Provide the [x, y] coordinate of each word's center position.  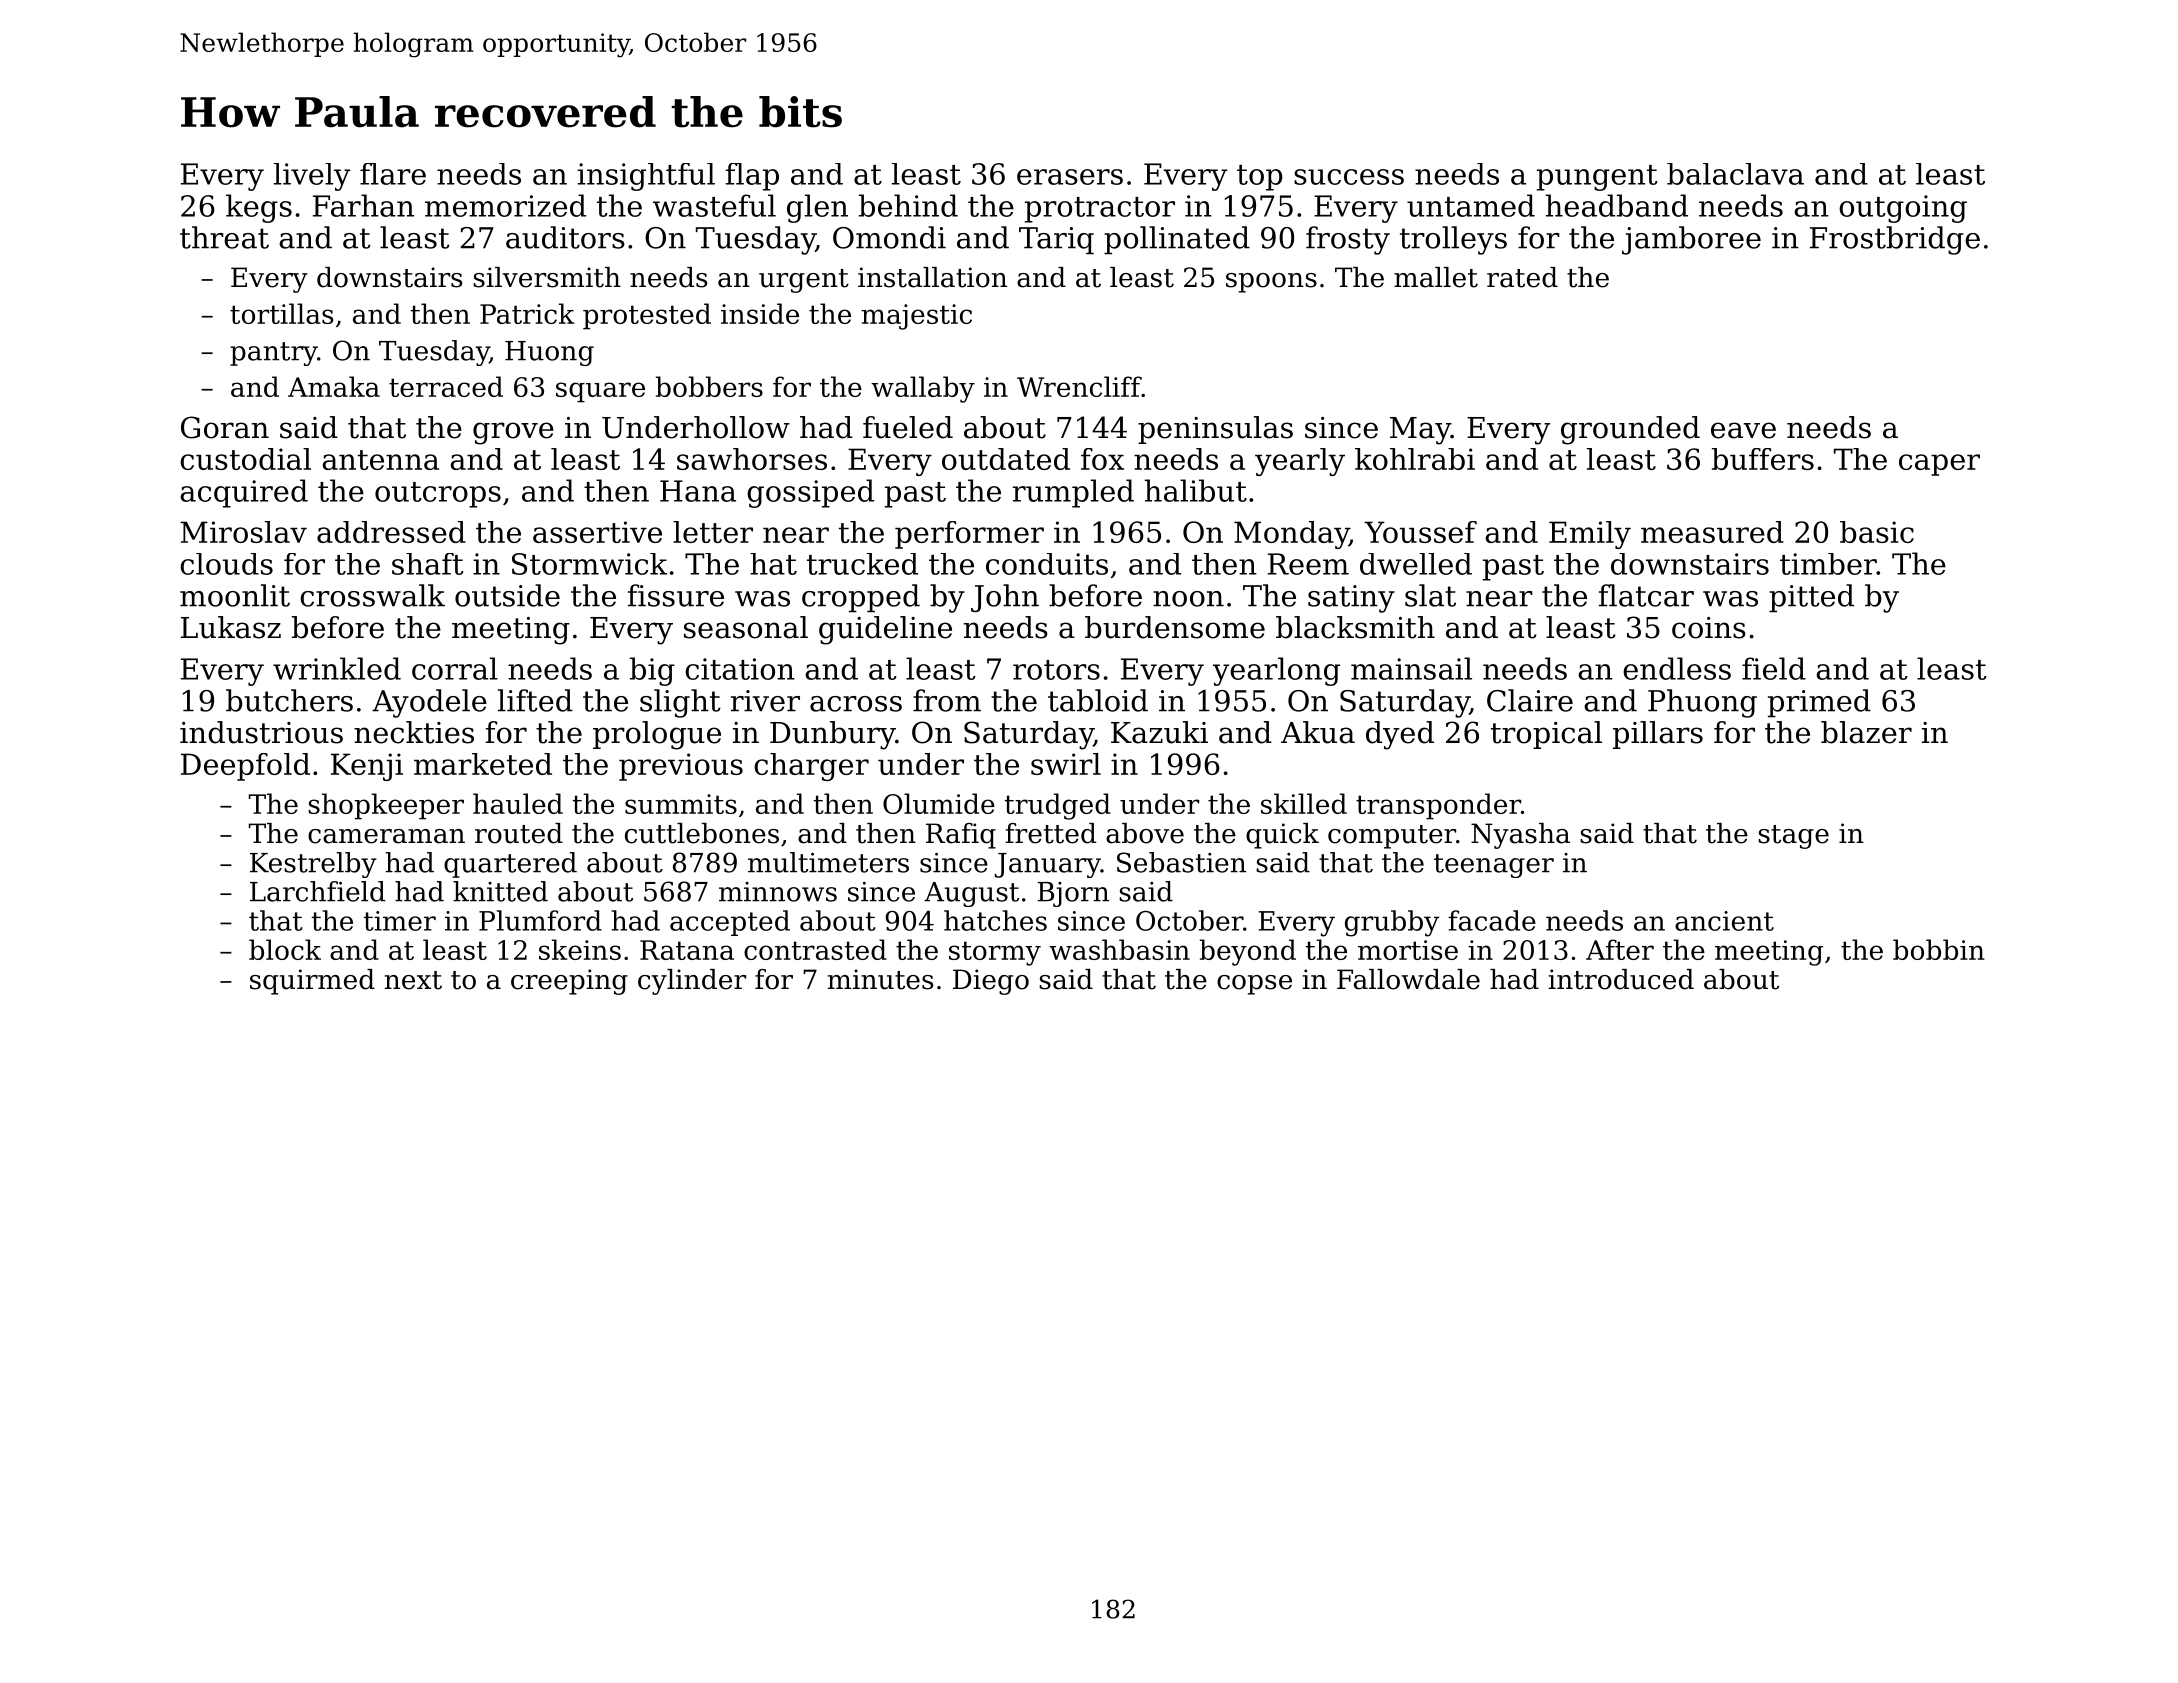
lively [312, 177]
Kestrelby [313, 865]
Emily [1590, 535]
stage [1793, 837]
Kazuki [1159, 732]
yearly [1300, 462]
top [1259, 178]
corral [455, 668]
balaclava [1735, 174]
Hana [698, 491]
